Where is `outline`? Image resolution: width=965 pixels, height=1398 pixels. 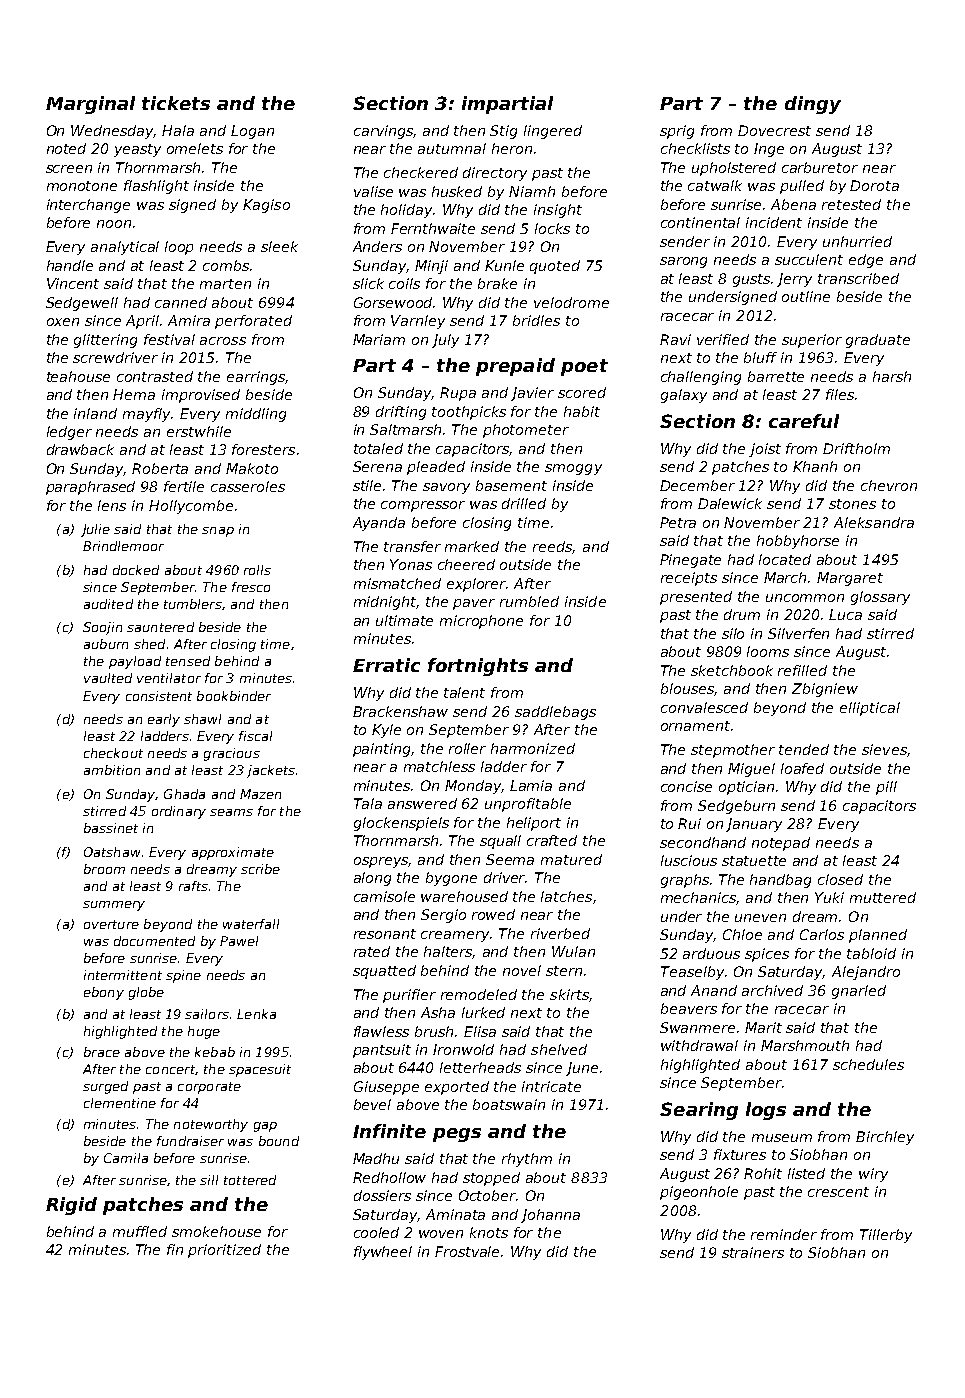 outline is located at coordinates (806, 296).
